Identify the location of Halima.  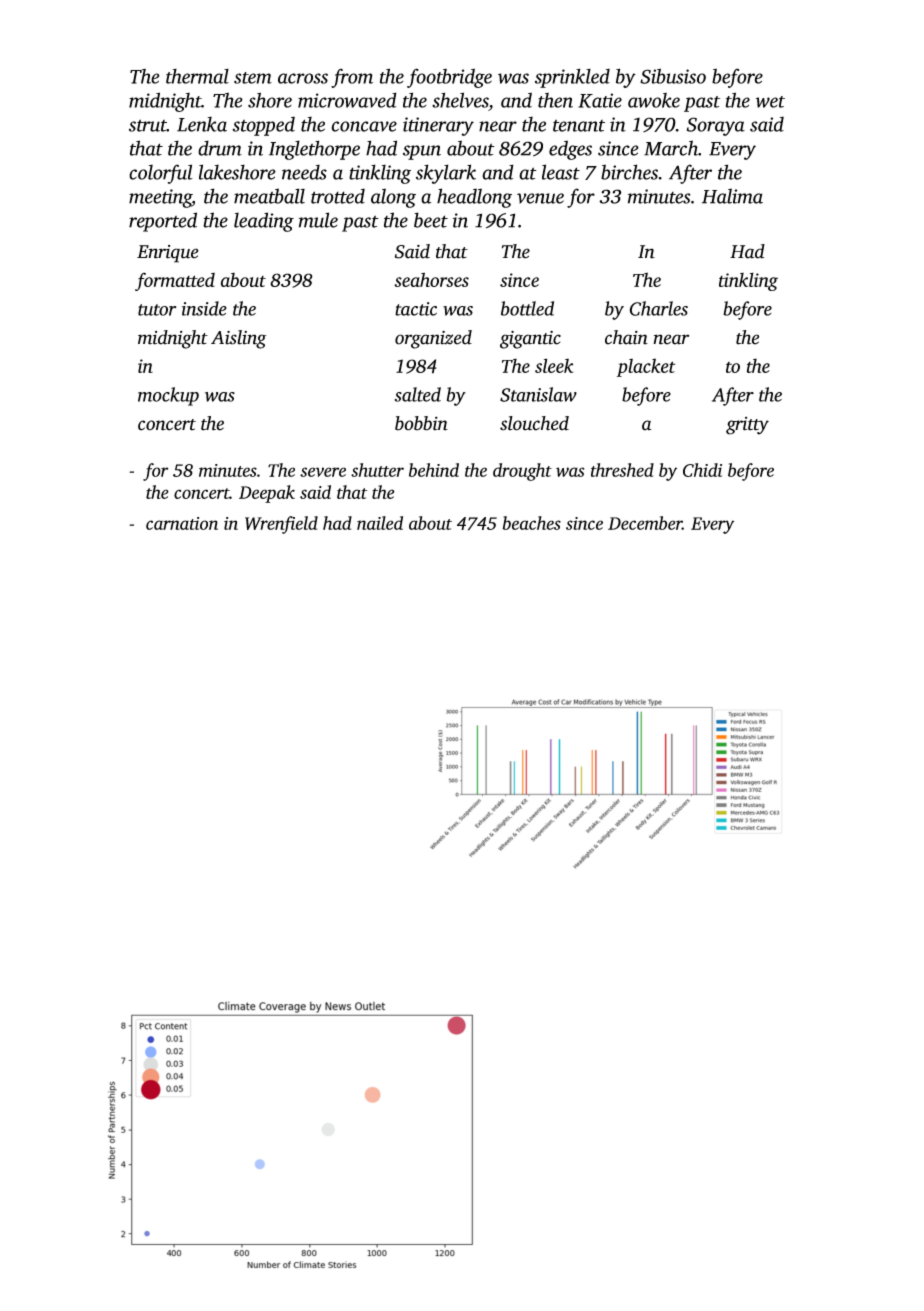
(732, 196).
